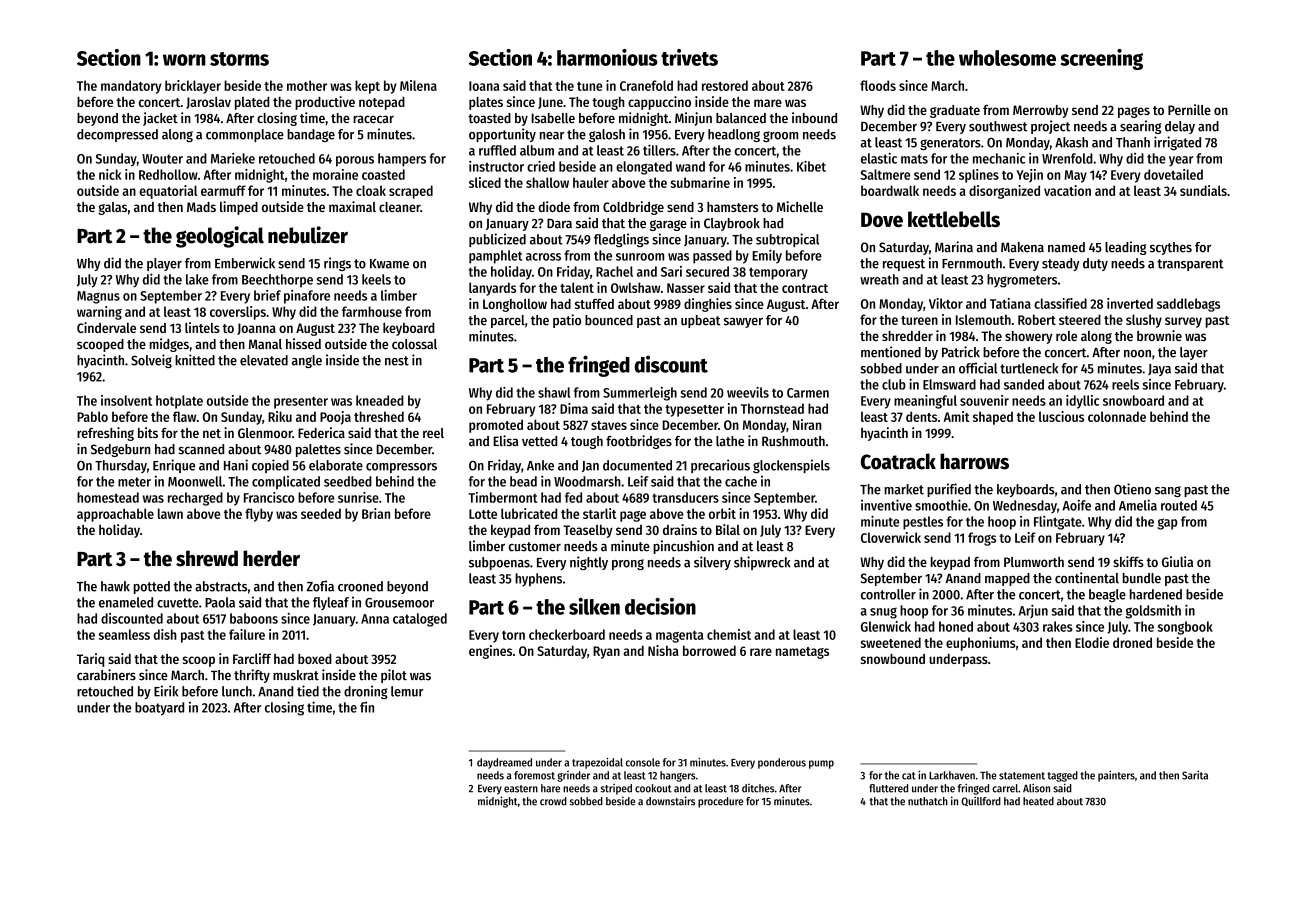 Image resolution: width=1308 pixels, height=924 pixels. Describe the element at coordinates (640, 394) in the screenshot. I see `Summerleigh` at that location.
